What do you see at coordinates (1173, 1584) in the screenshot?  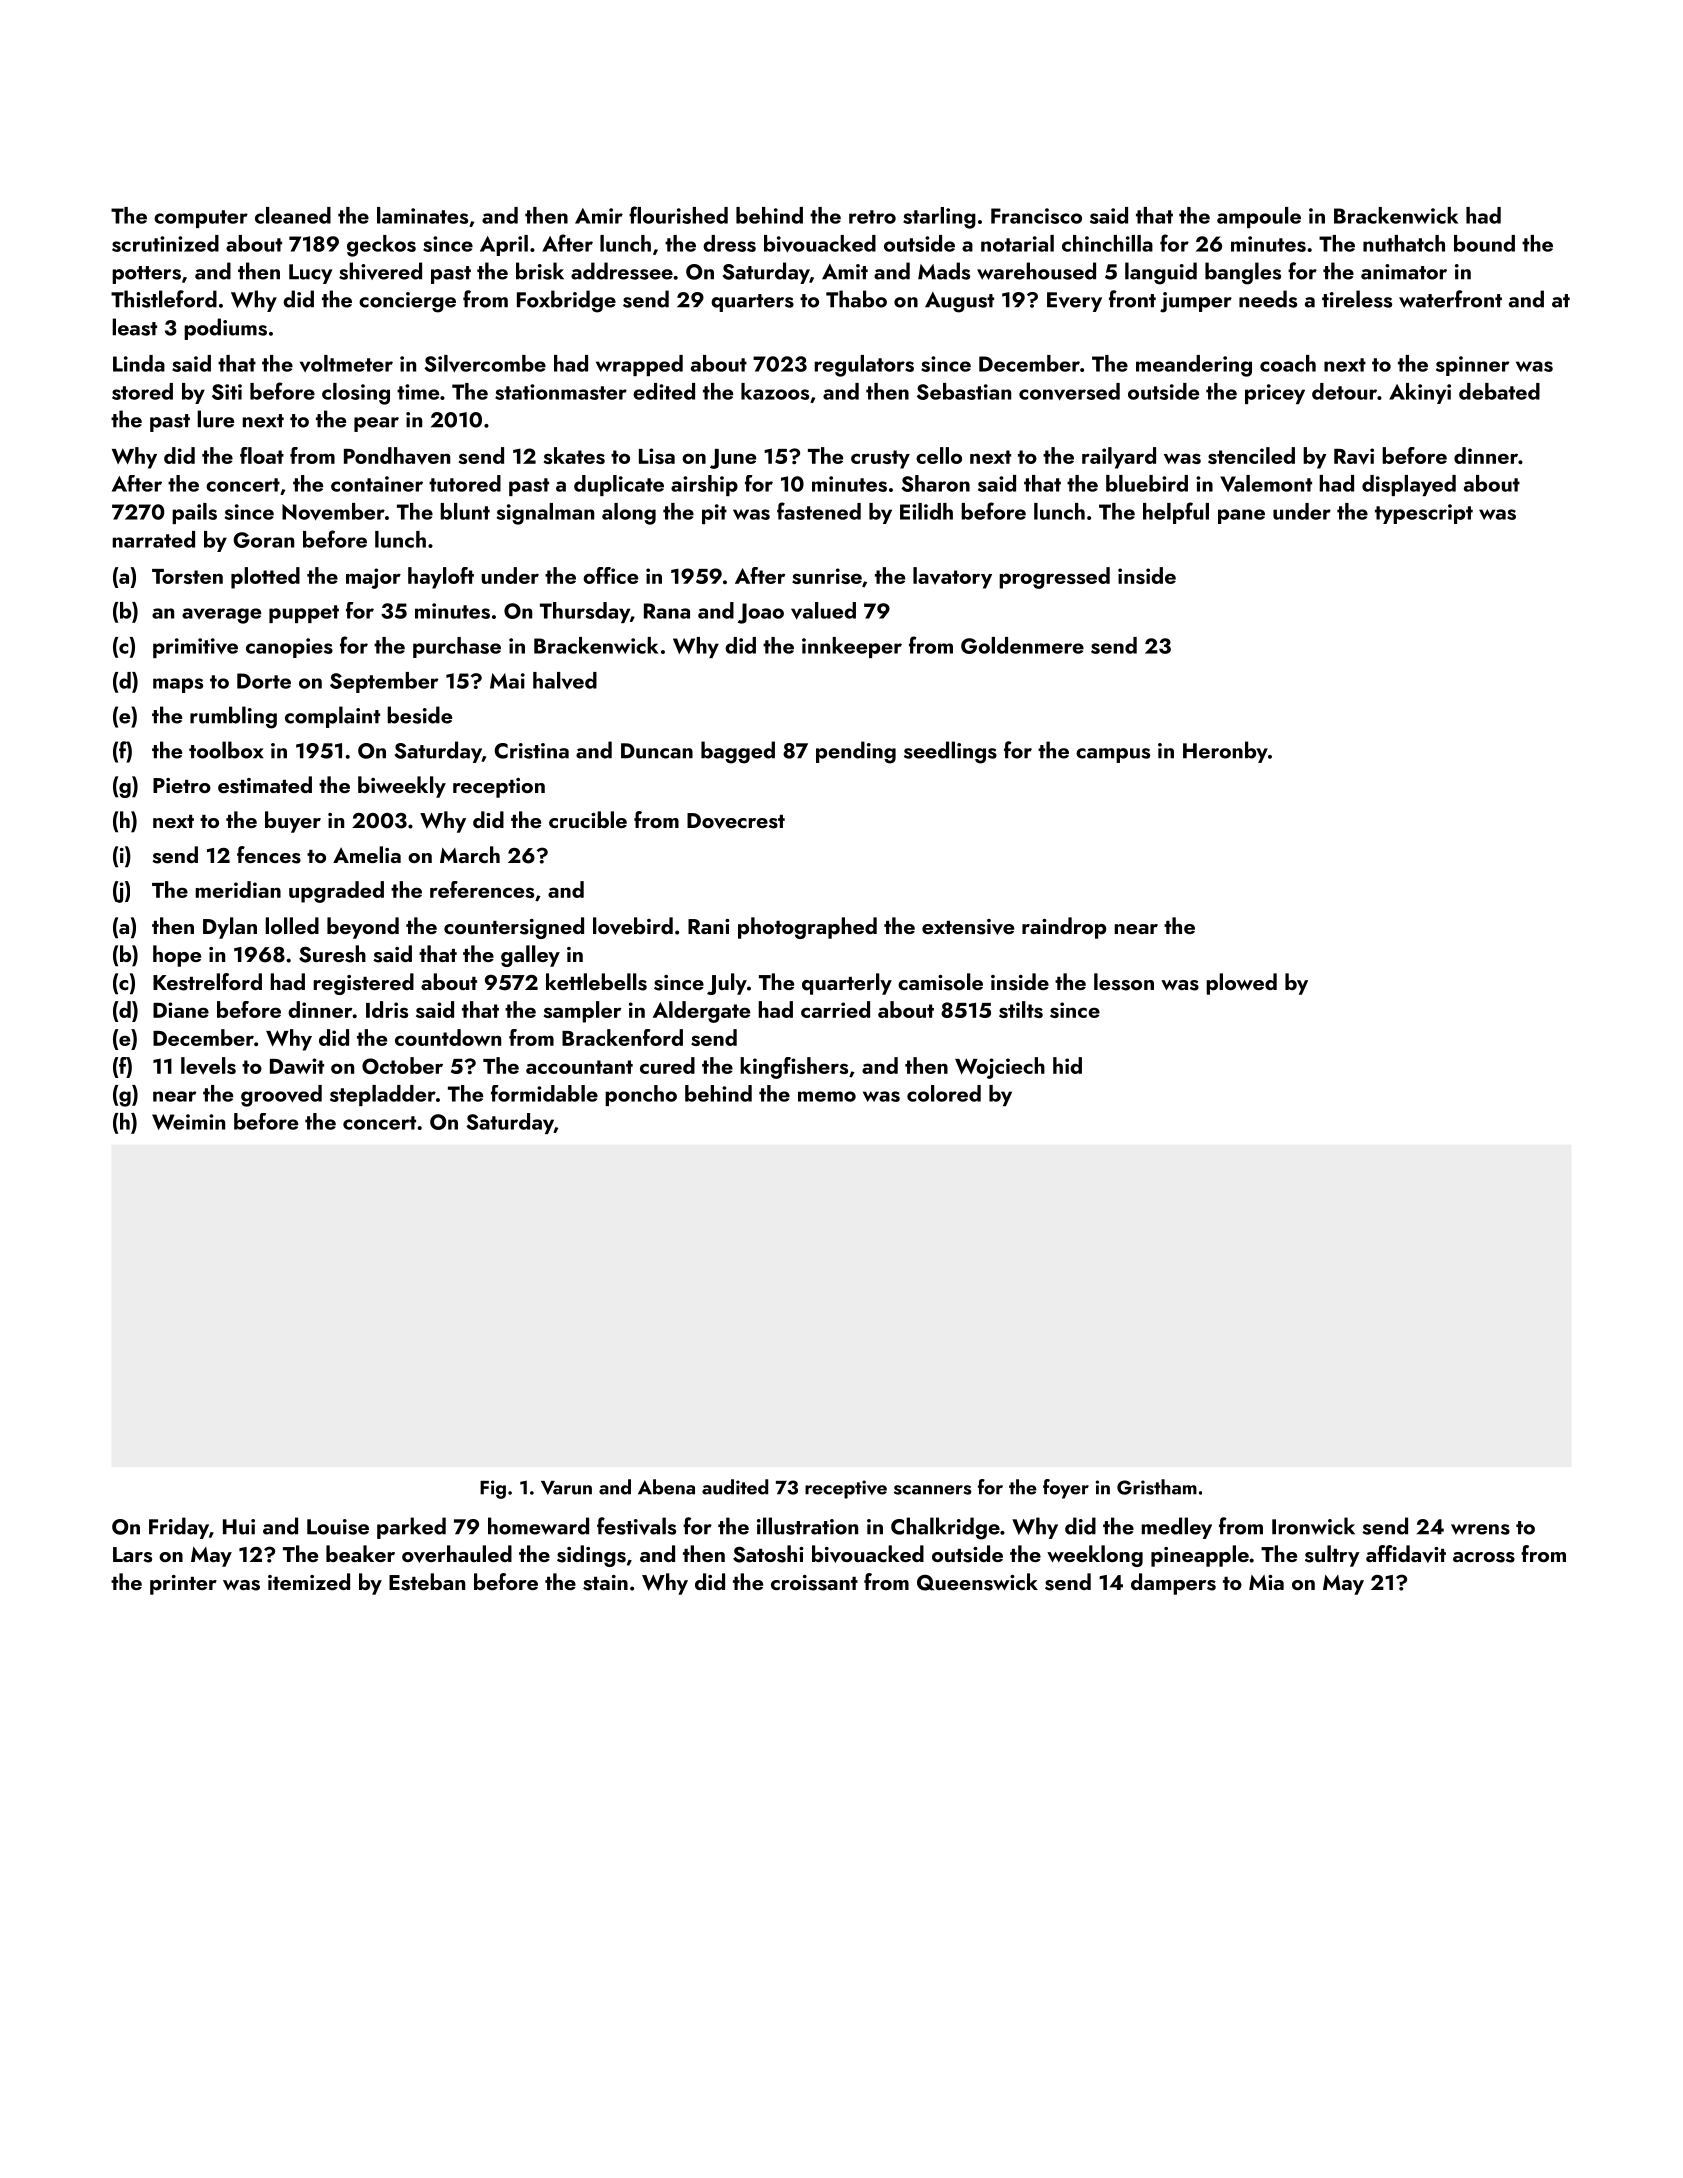 I see `dampers` at bounding box center [1173, 1584].
